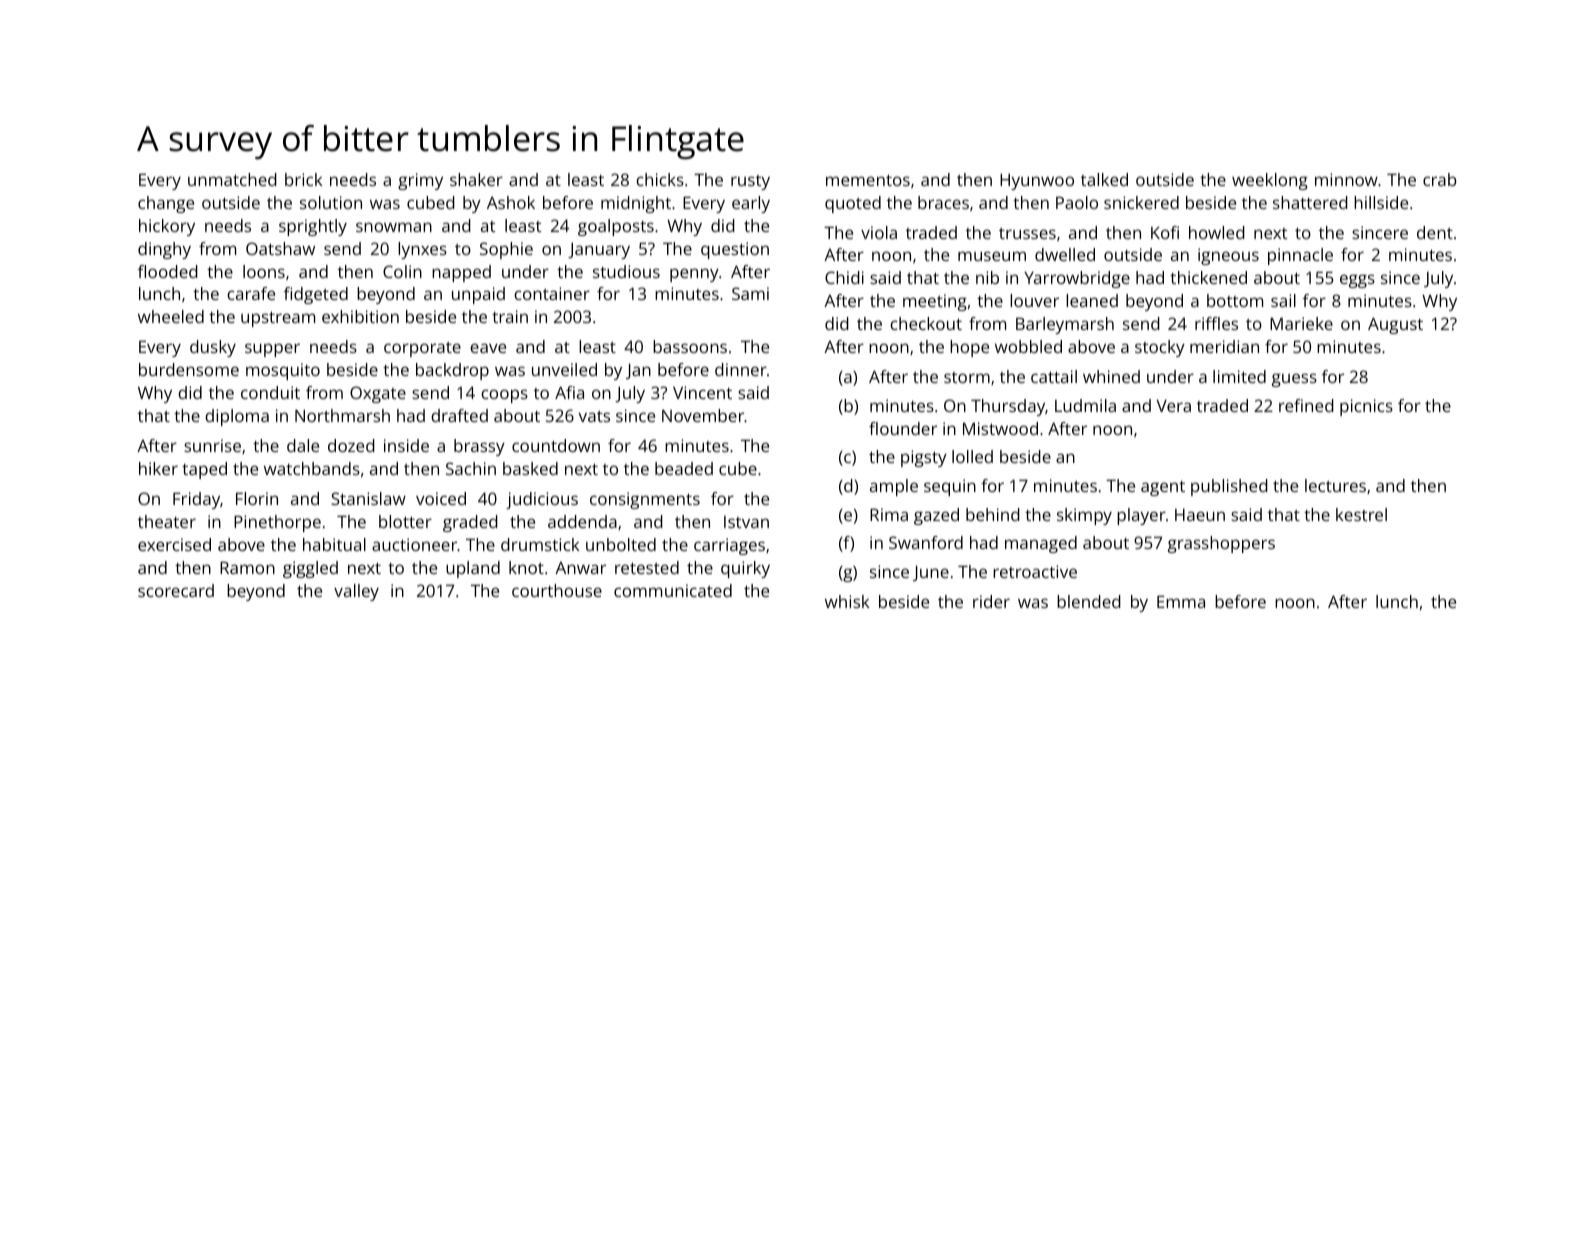 This screenshot has width=1595, height=1233. What do you see at coordinates (1235, 300) in the screenshot?
I see `bottom` at bounding box center [1235, 300].
